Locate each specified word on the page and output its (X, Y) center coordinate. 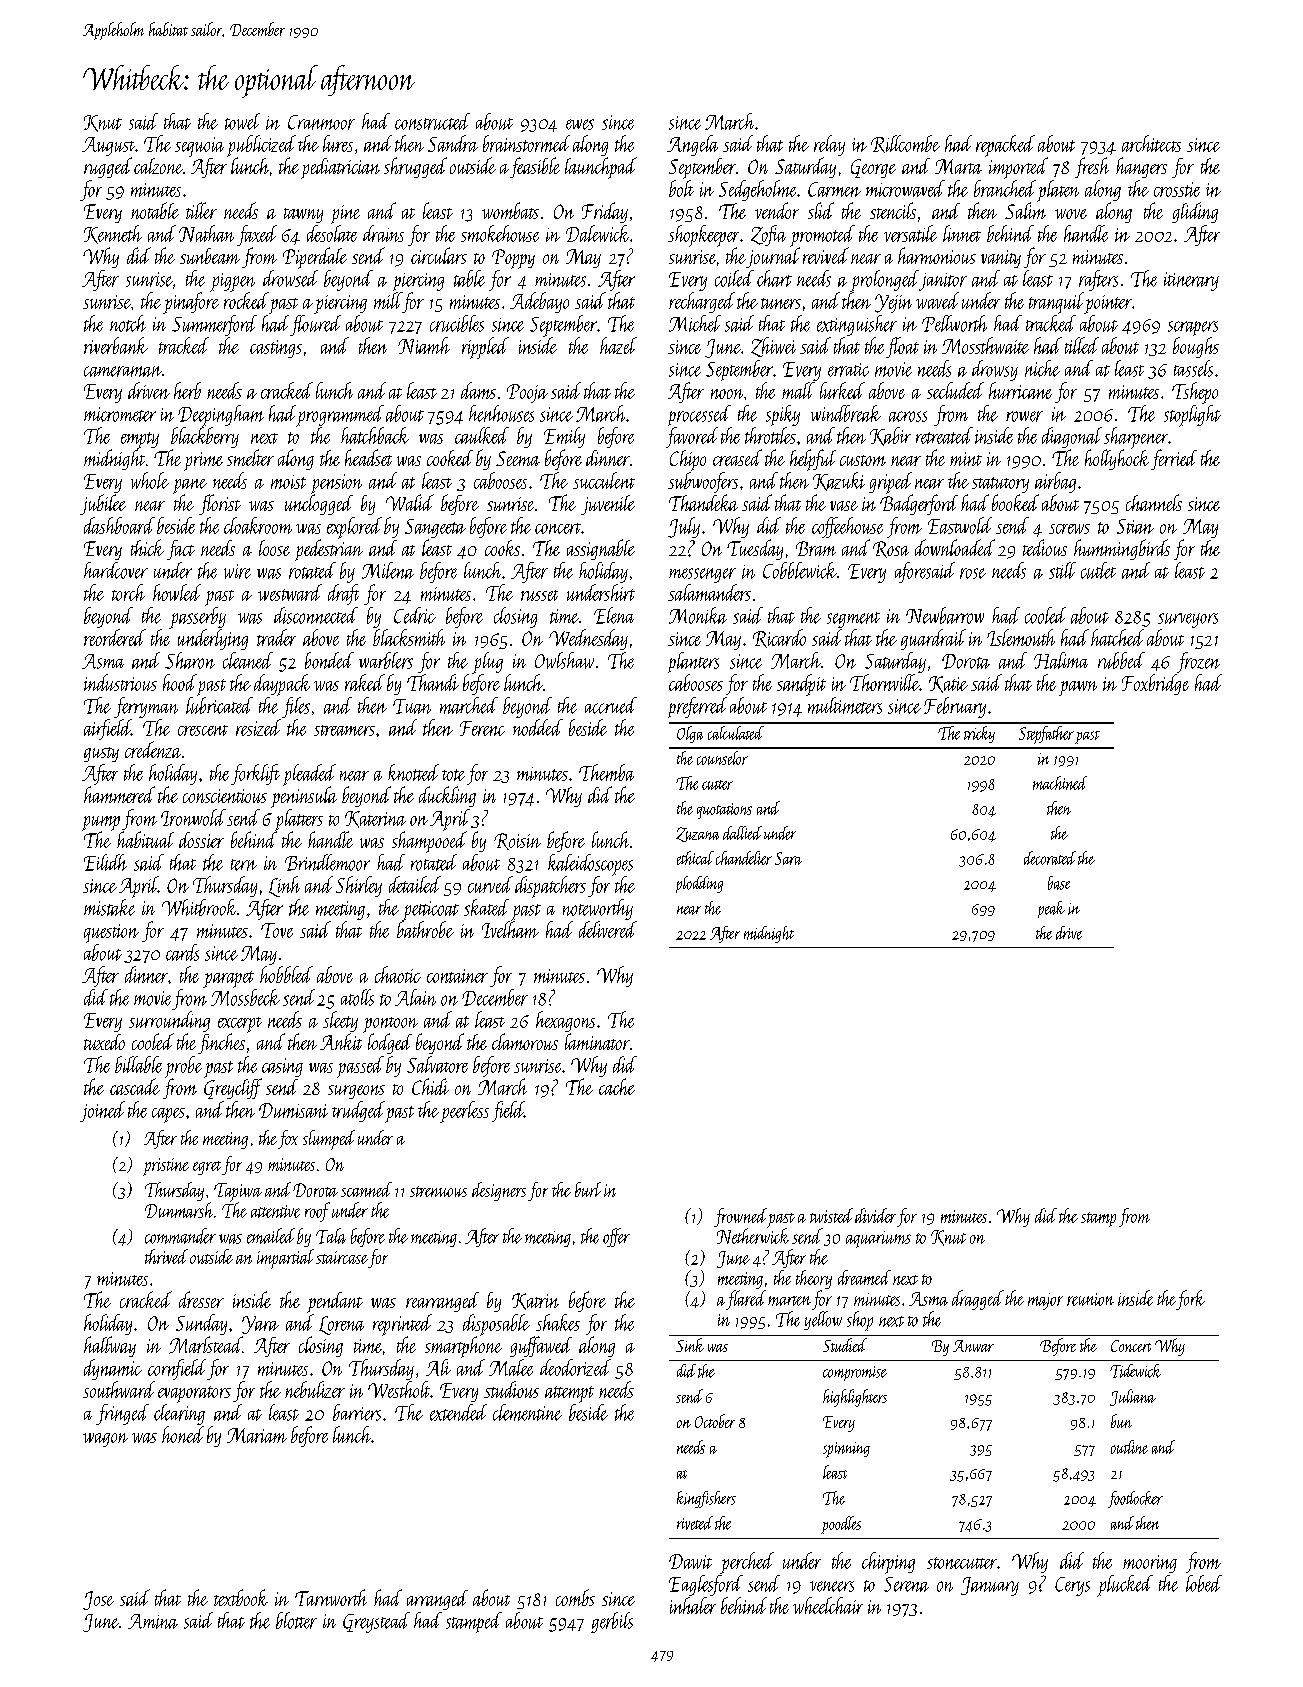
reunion (1090, 1299)
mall (798, 390)
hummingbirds (1122, 549)
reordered (115, 637)
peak (1051, 909)
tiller (201, 210)
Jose (98, 1600)
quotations (724, 811)
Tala (331, 1236)
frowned (740, 1217)
